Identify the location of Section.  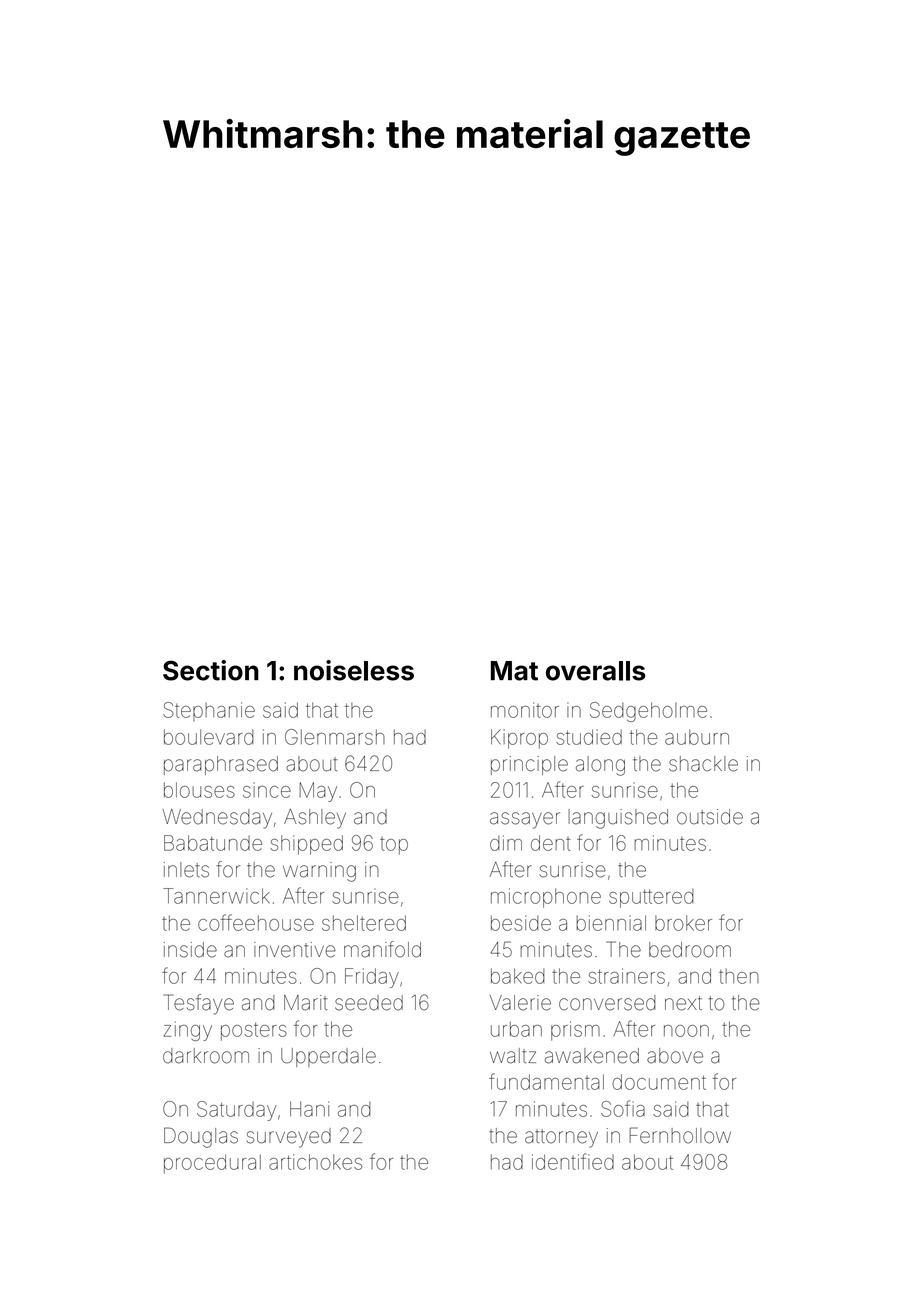
(211, 670).
